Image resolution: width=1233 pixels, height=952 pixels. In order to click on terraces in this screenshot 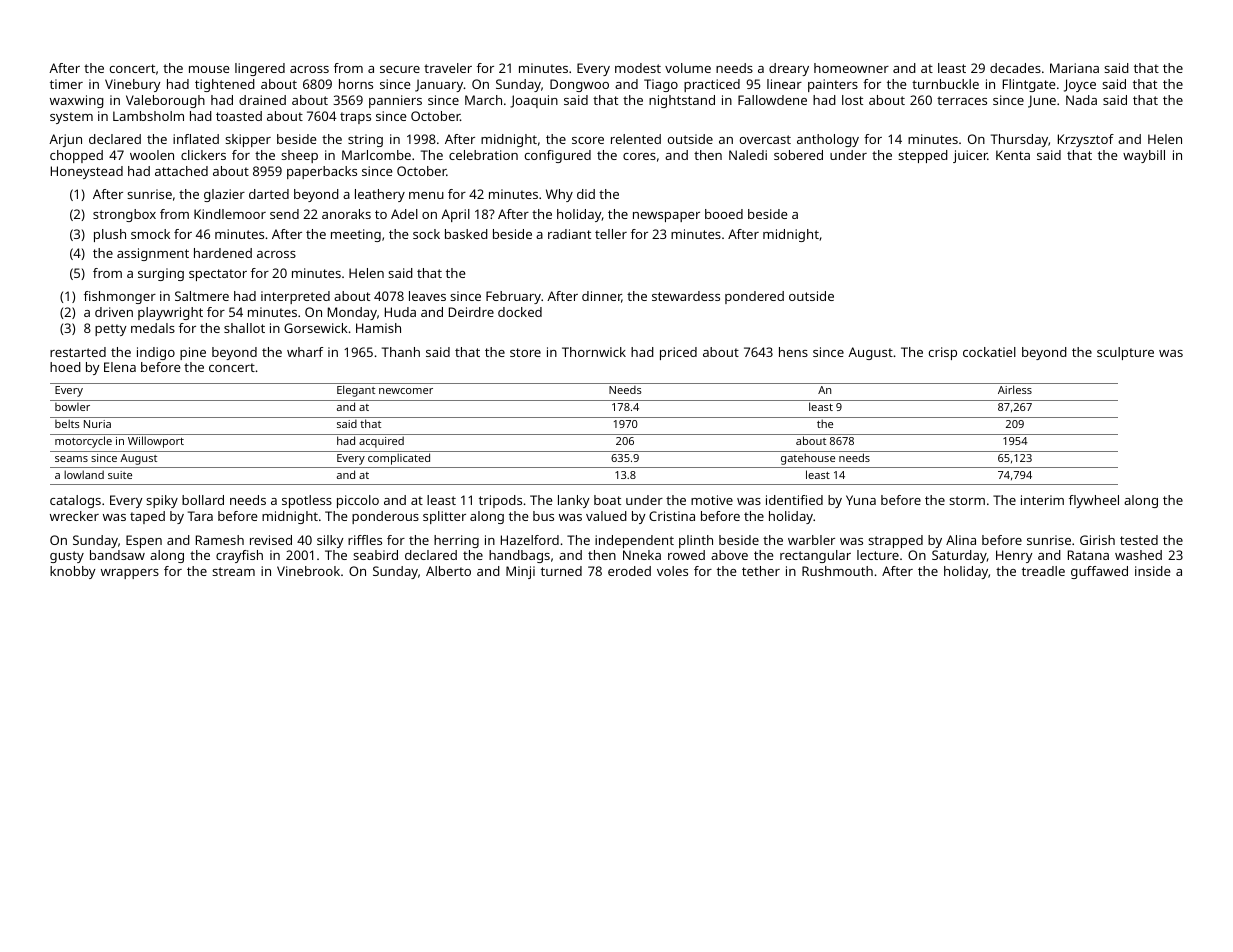, I will do `click(962, 100)`.
